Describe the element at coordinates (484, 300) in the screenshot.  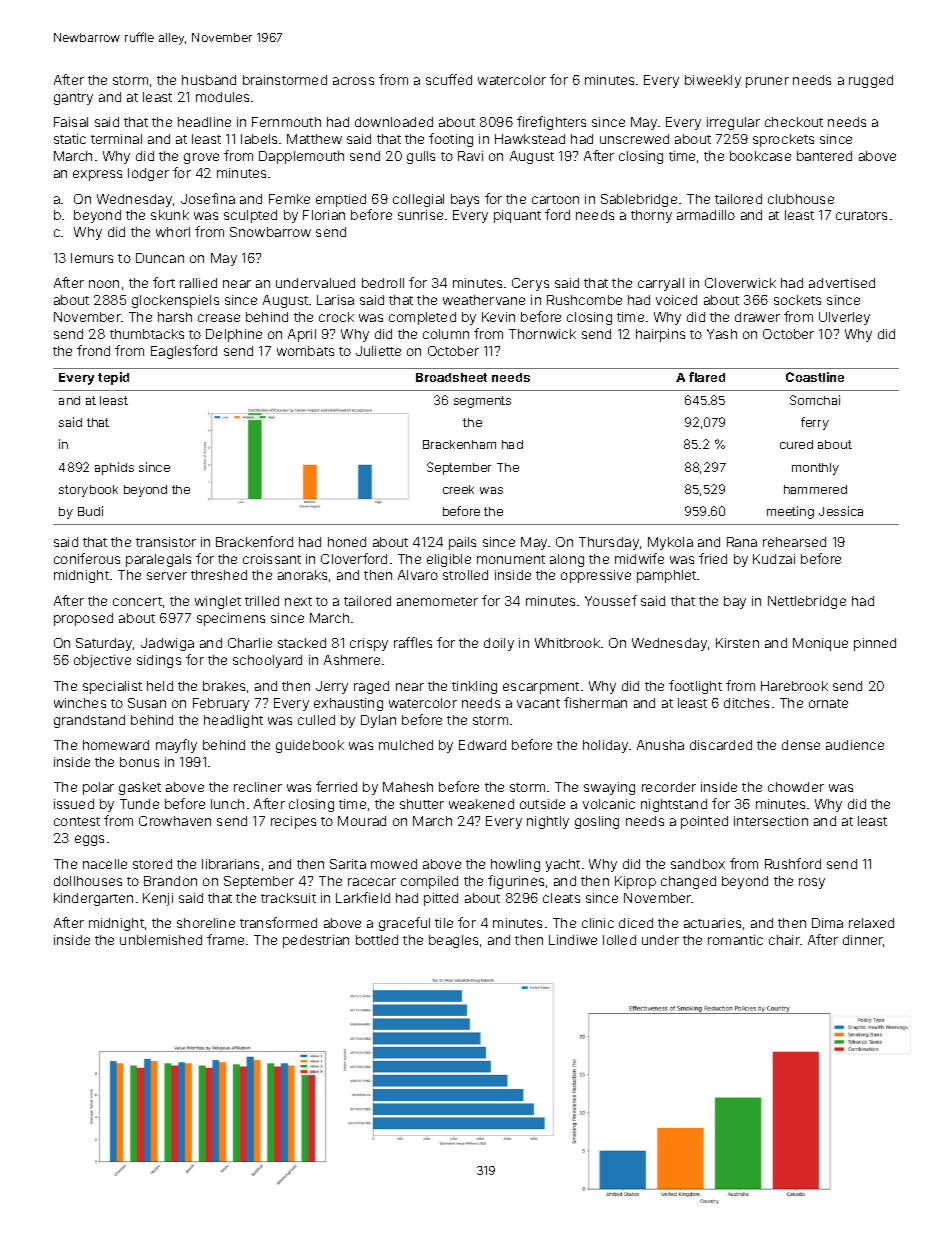
I see `weathervane` at that location.
